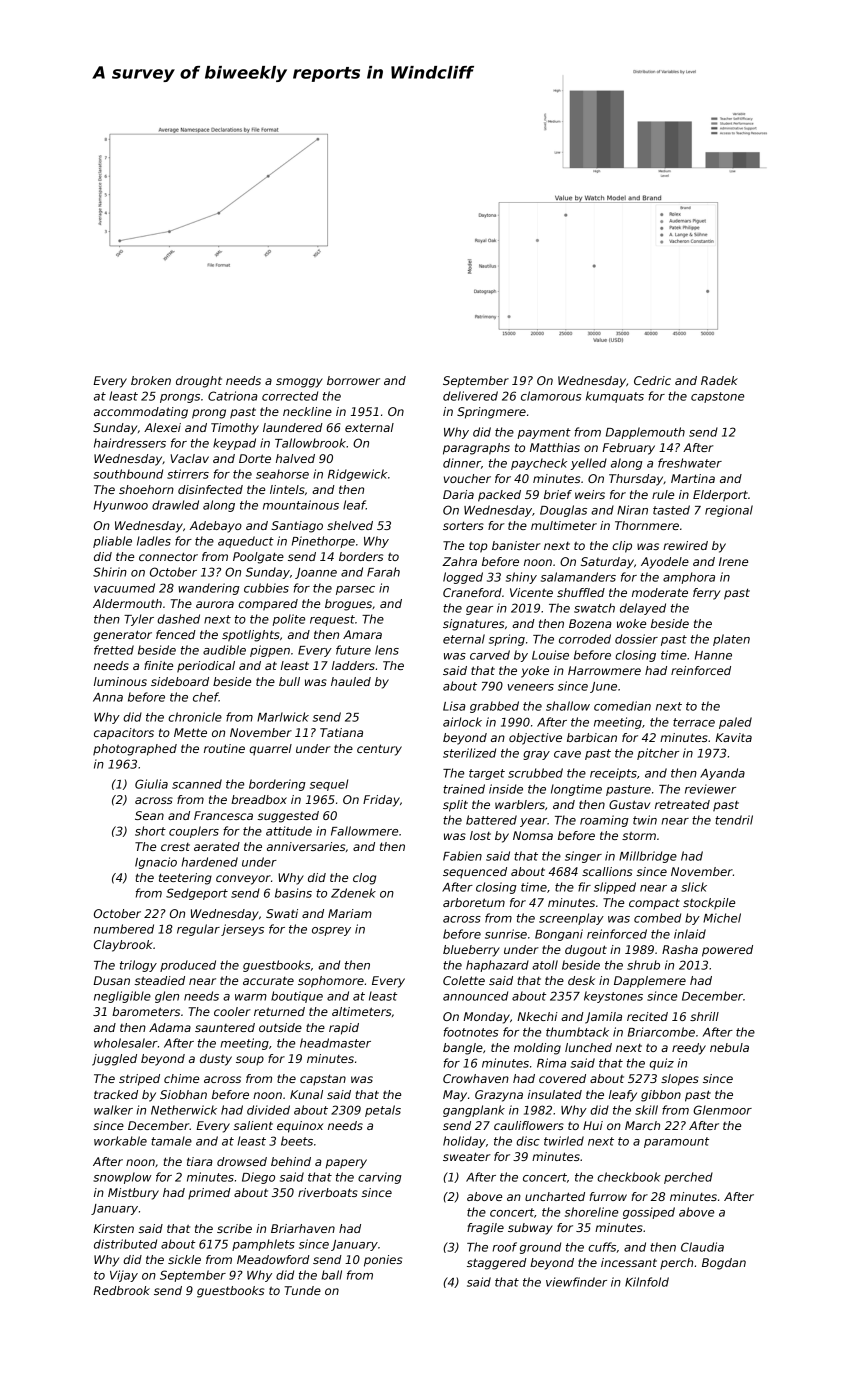  Describe the element at coordinates (126, 1043) in the page. I see `wholesaler` at that location.
